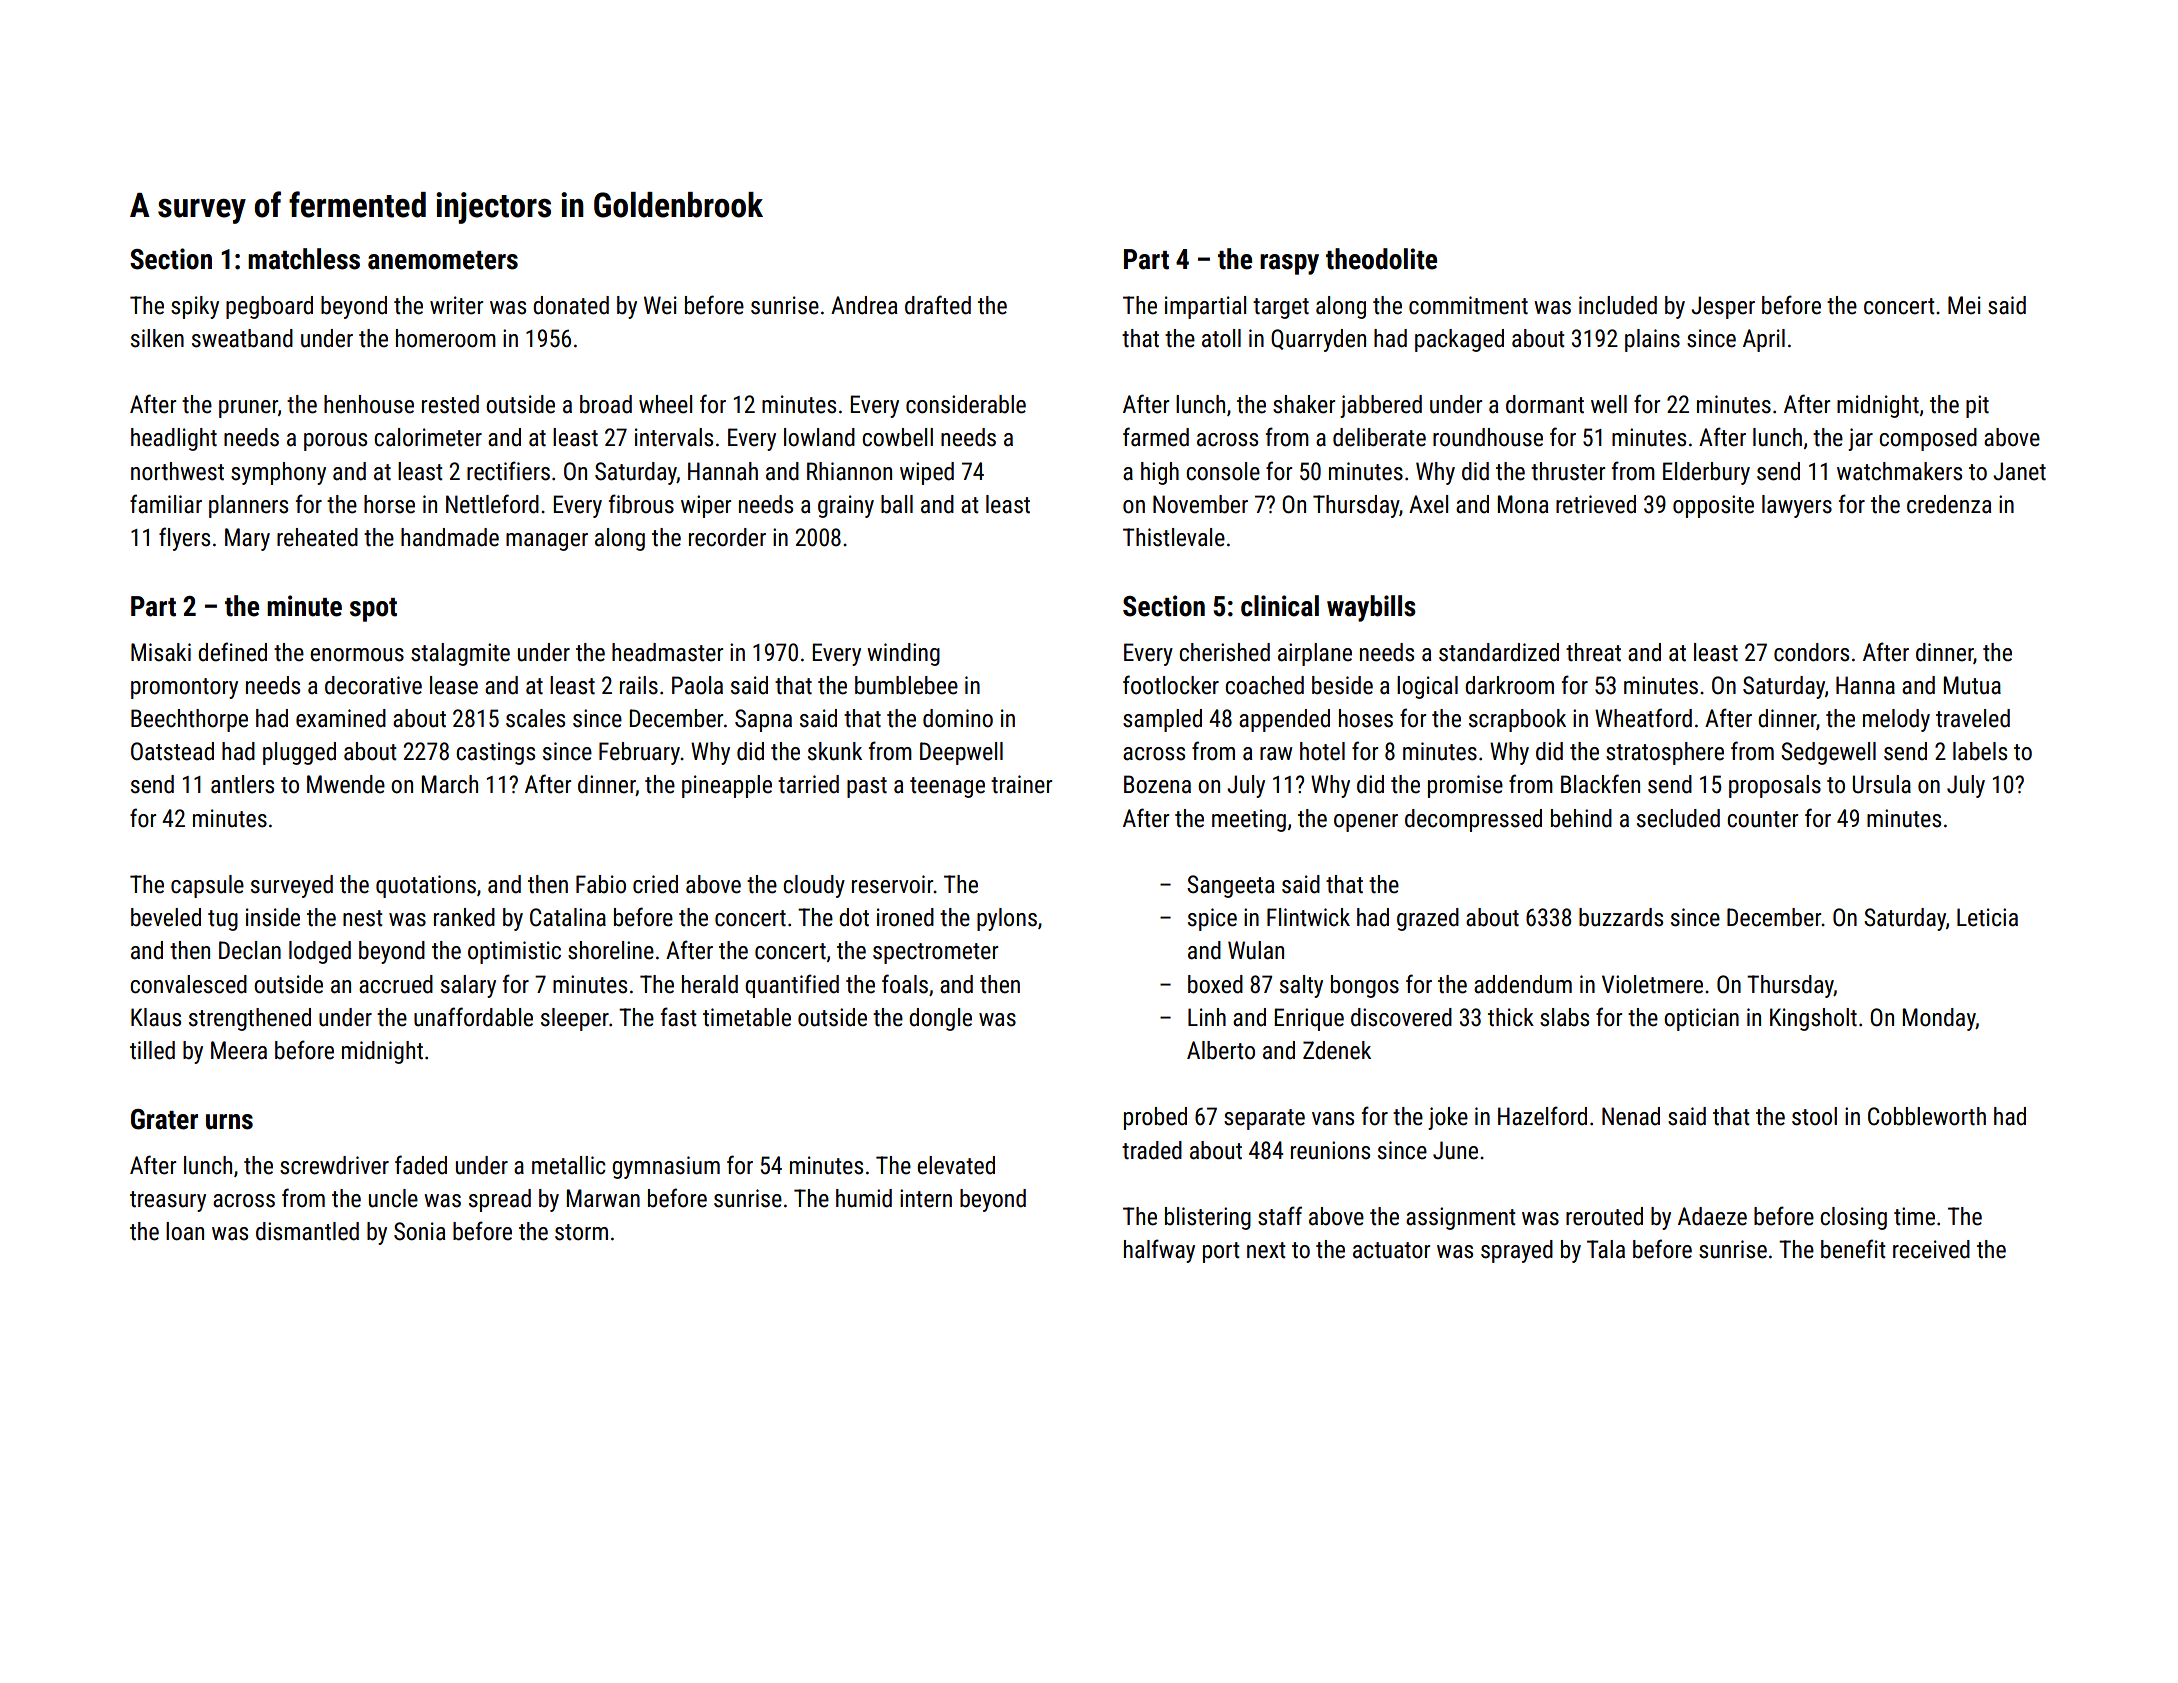  Describe the element at coordinates (1706, 473) in the screenshot. I see `Elderbury` at that location.
